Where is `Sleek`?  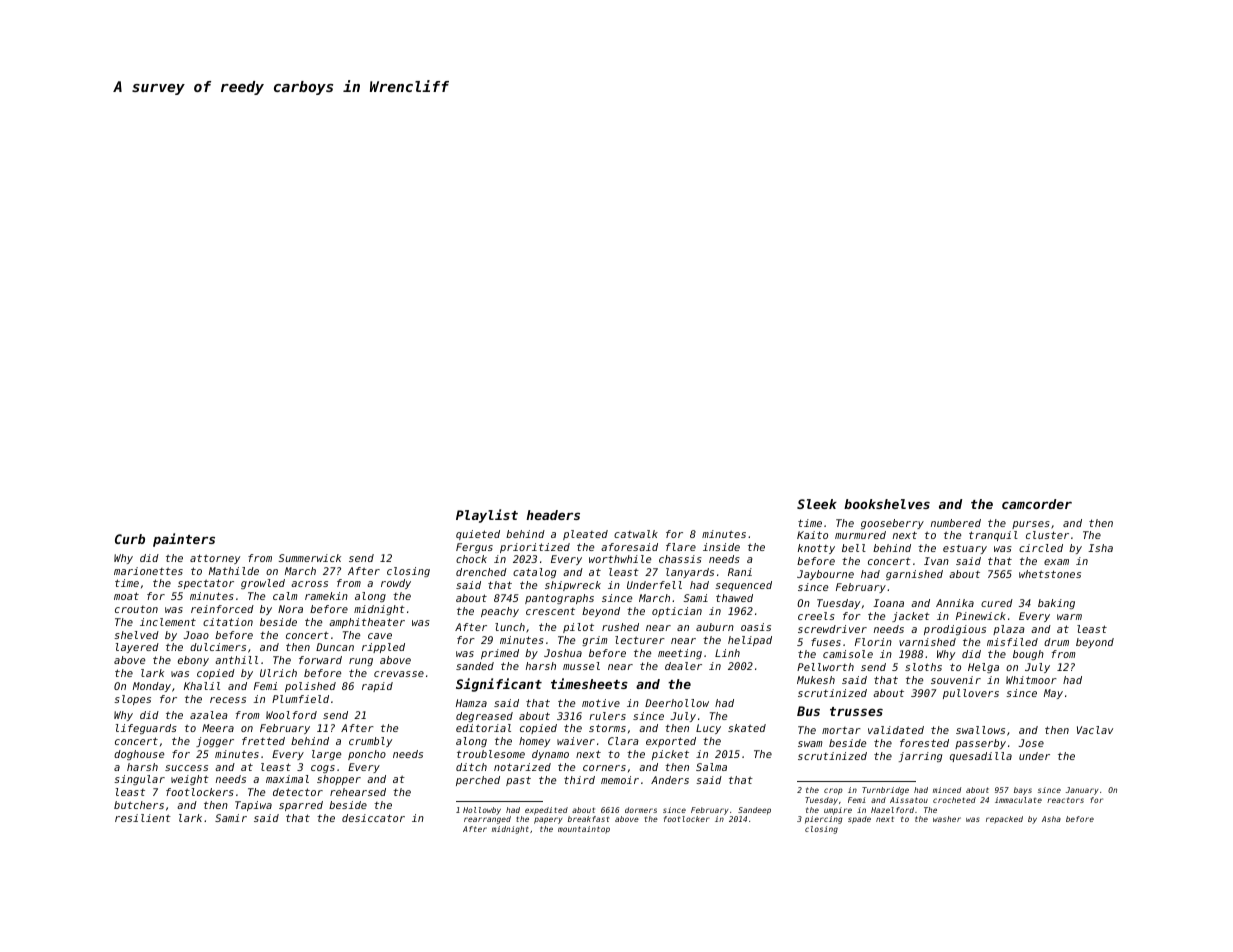
Sleek is located at coordinates (817, 504).
